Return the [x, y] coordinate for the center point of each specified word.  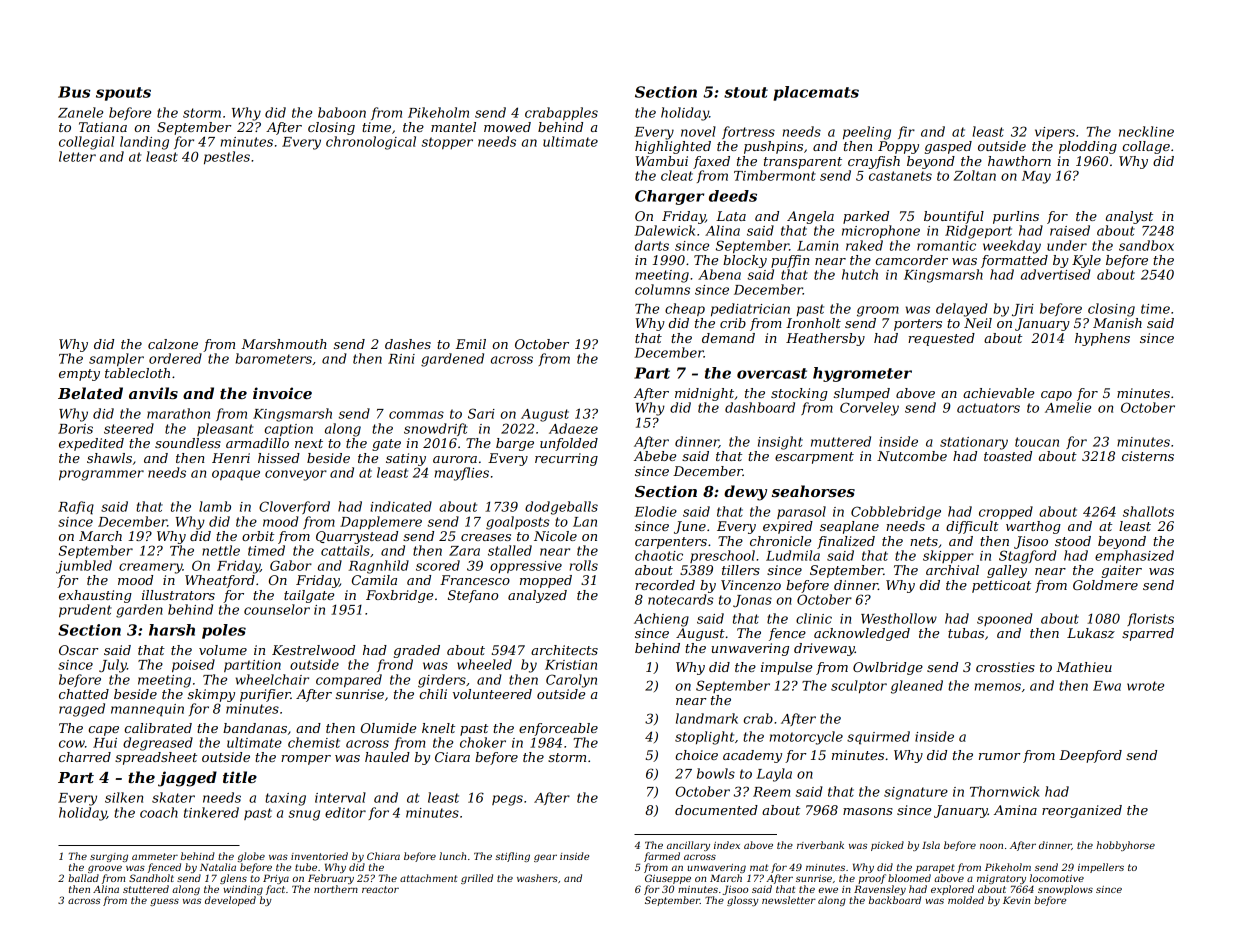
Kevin [1016, 900]
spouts [123, 94]
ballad [83, 878]
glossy [743, 901]
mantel [453, 127]
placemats [816, 93]
